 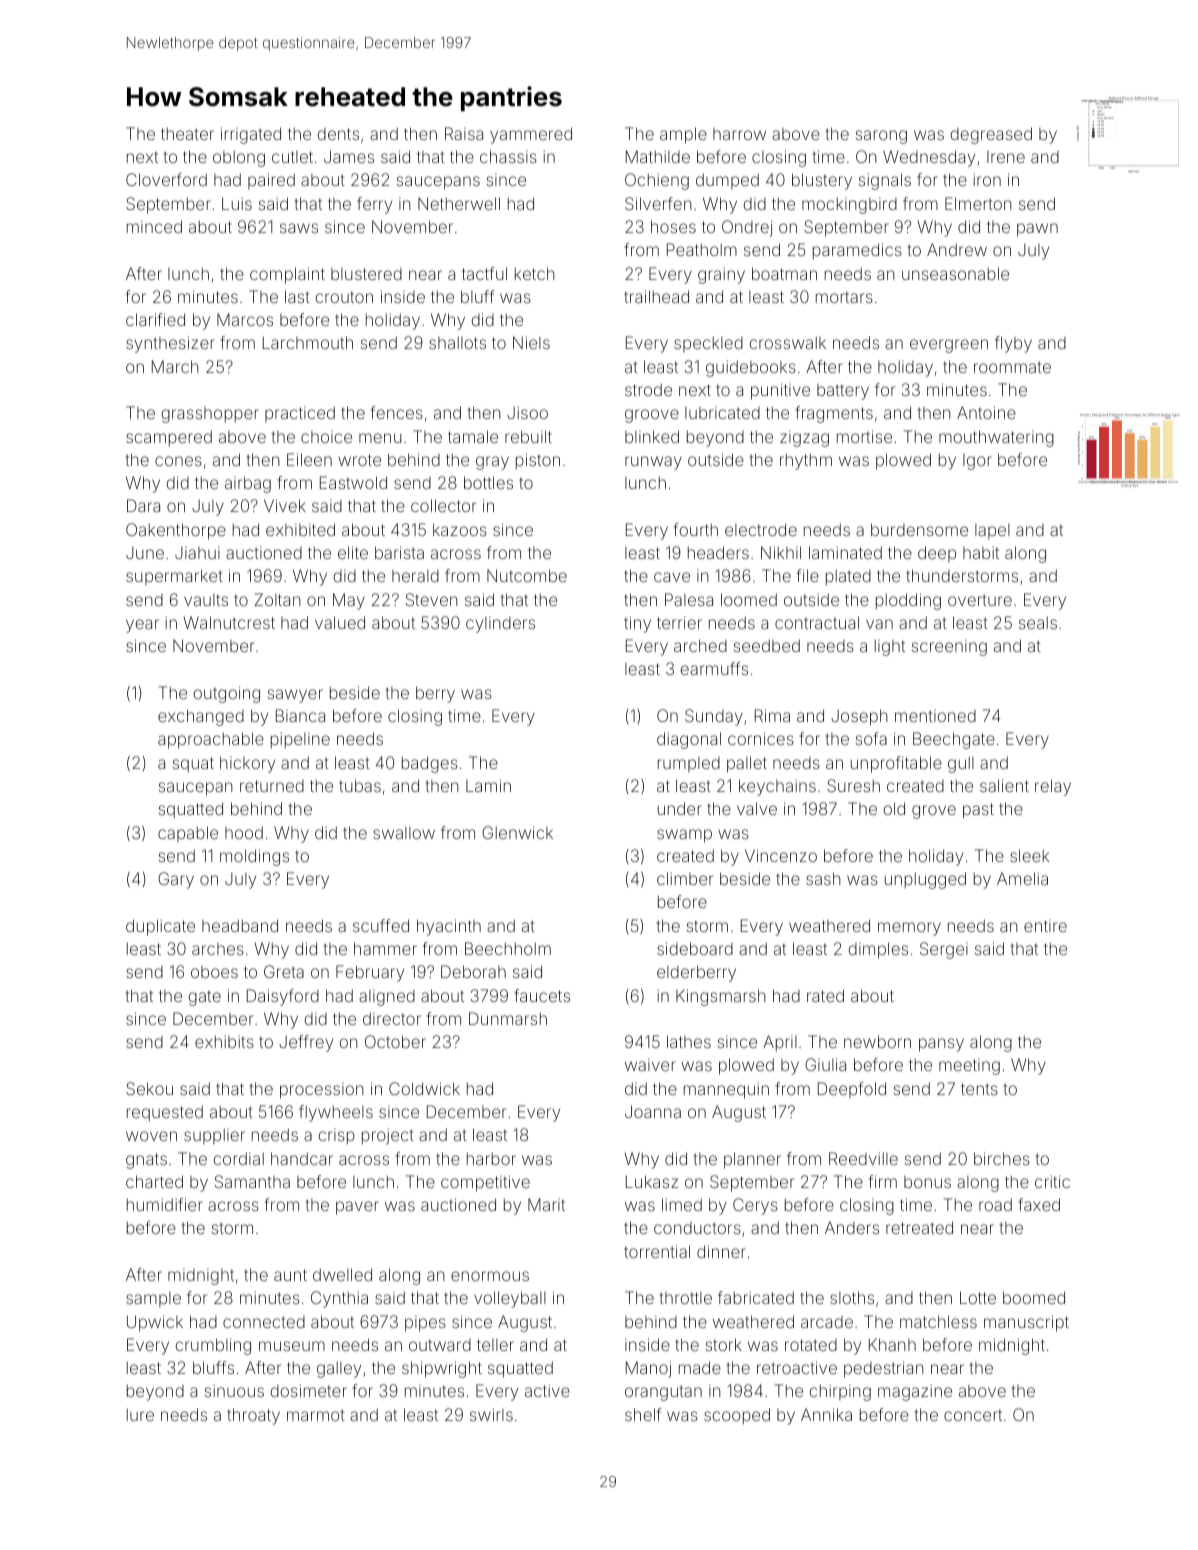 I want to click on Lukasz, so click(x=652, y=1181).
